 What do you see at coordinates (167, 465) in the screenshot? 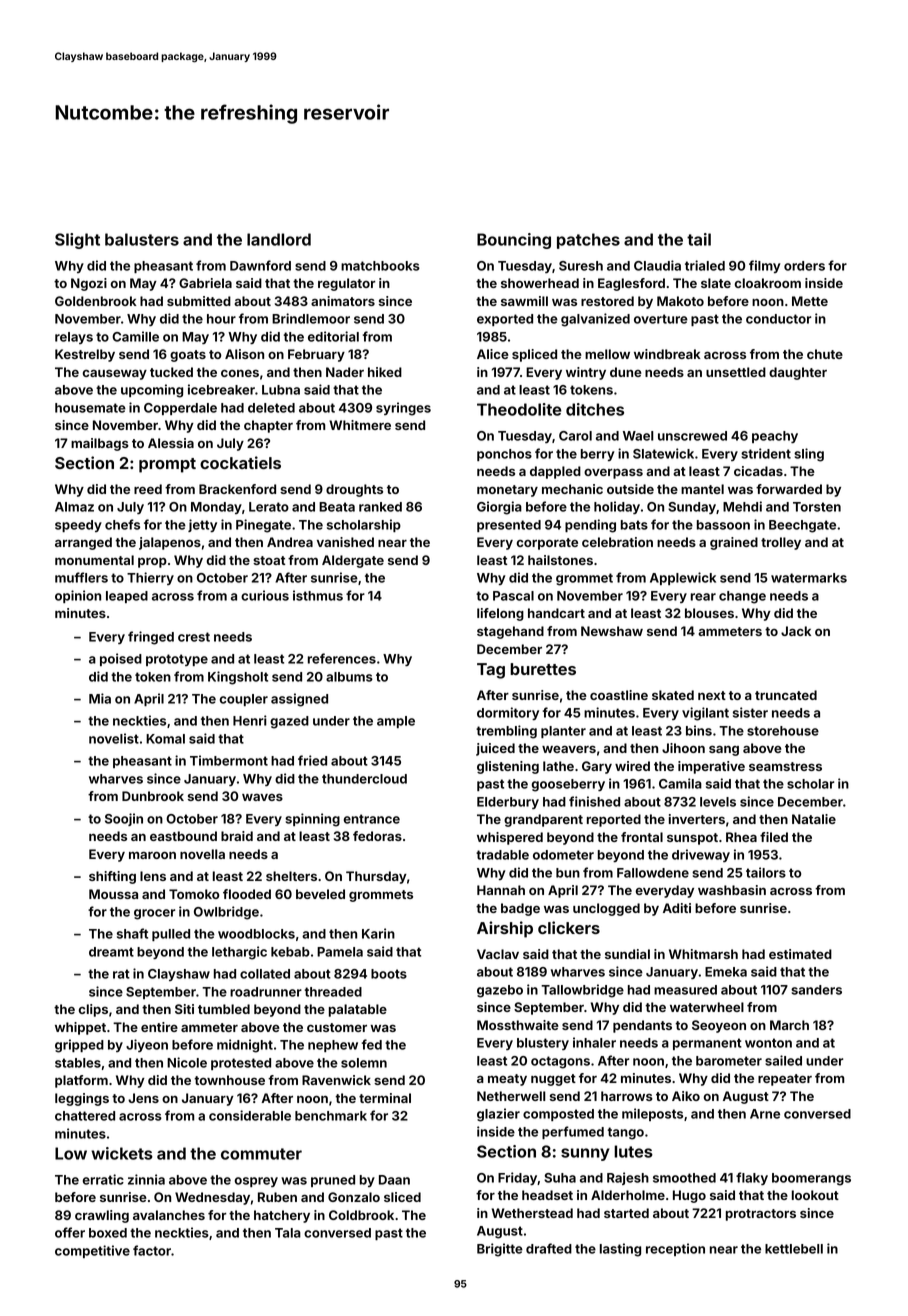
I see `prompt` at bounding box center [167, 465].
